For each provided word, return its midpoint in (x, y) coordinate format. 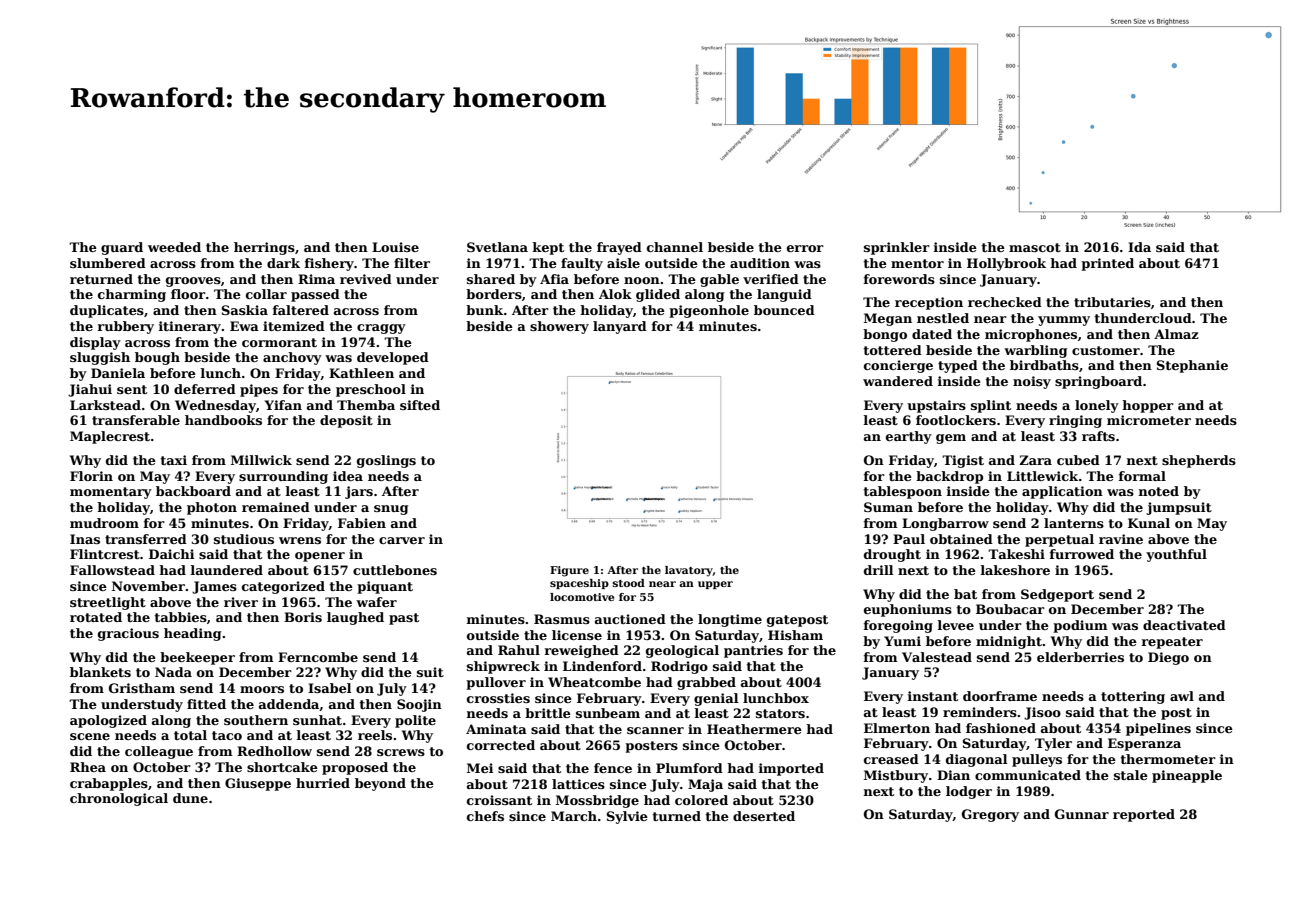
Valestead (937, 657)
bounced (784, 310)
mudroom (104, 523)
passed (315, 295)
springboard (1098, 382)
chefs (485, 816)
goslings (386, 461)
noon (642, 280)
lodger (969, 792)
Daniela (118, 373)
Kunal (1149, 523)
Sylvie (627, 817)
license (577, 635)
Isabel (329, 688)
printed (1107, 264)
